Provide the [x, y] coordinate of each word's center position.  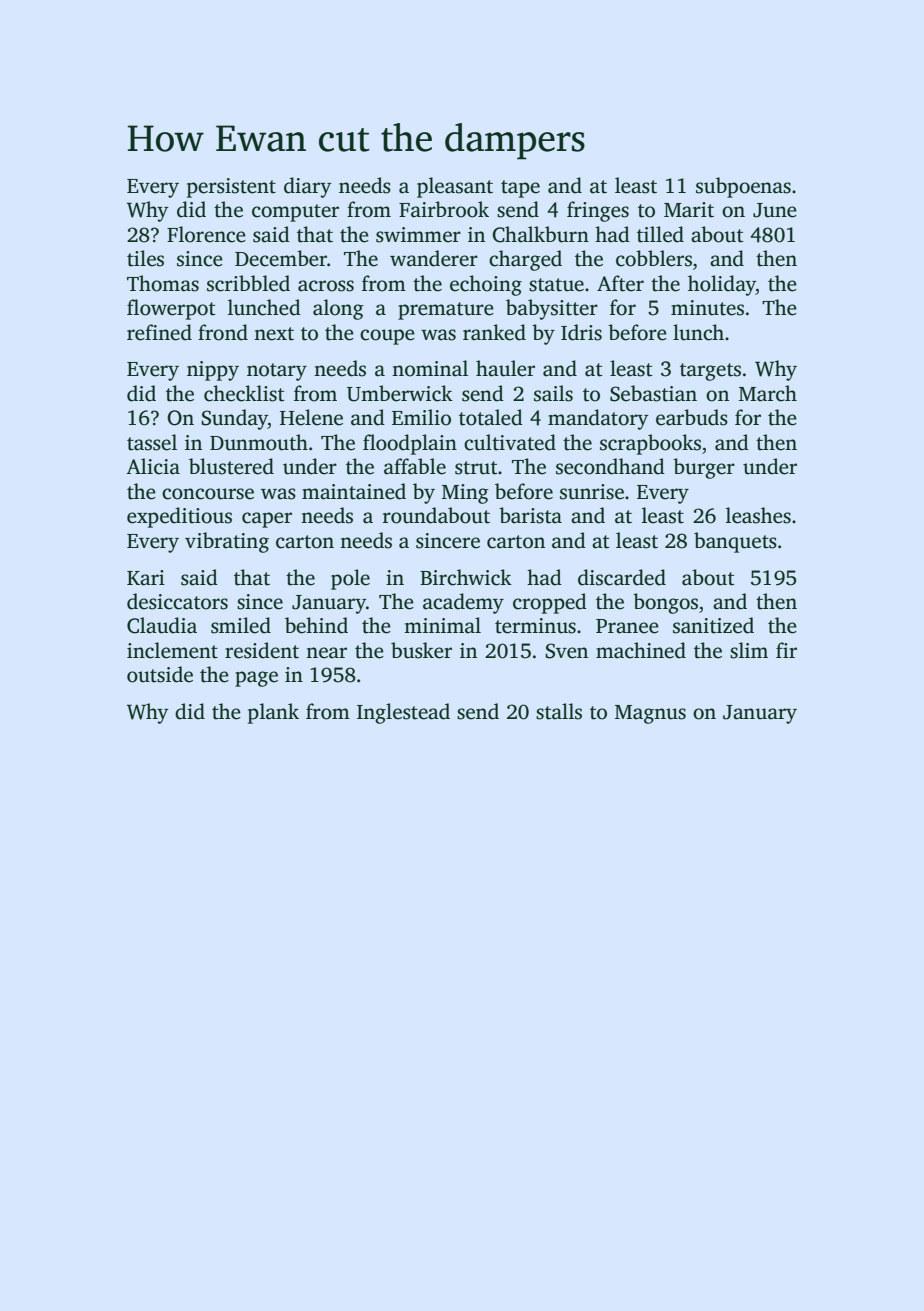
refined [159, 332]
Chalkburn [540, 234]
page [256, 679]
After [620, 283]
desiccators [177, 601]
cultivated [510, 442]
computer [295, 213]
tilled [660, 234]
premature [446, 311]
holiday [722, 285]
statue [556, 285]
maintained [354, 491]
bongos [665, 603]
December [281, 258]
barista [530, 515]
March [768, 393]
